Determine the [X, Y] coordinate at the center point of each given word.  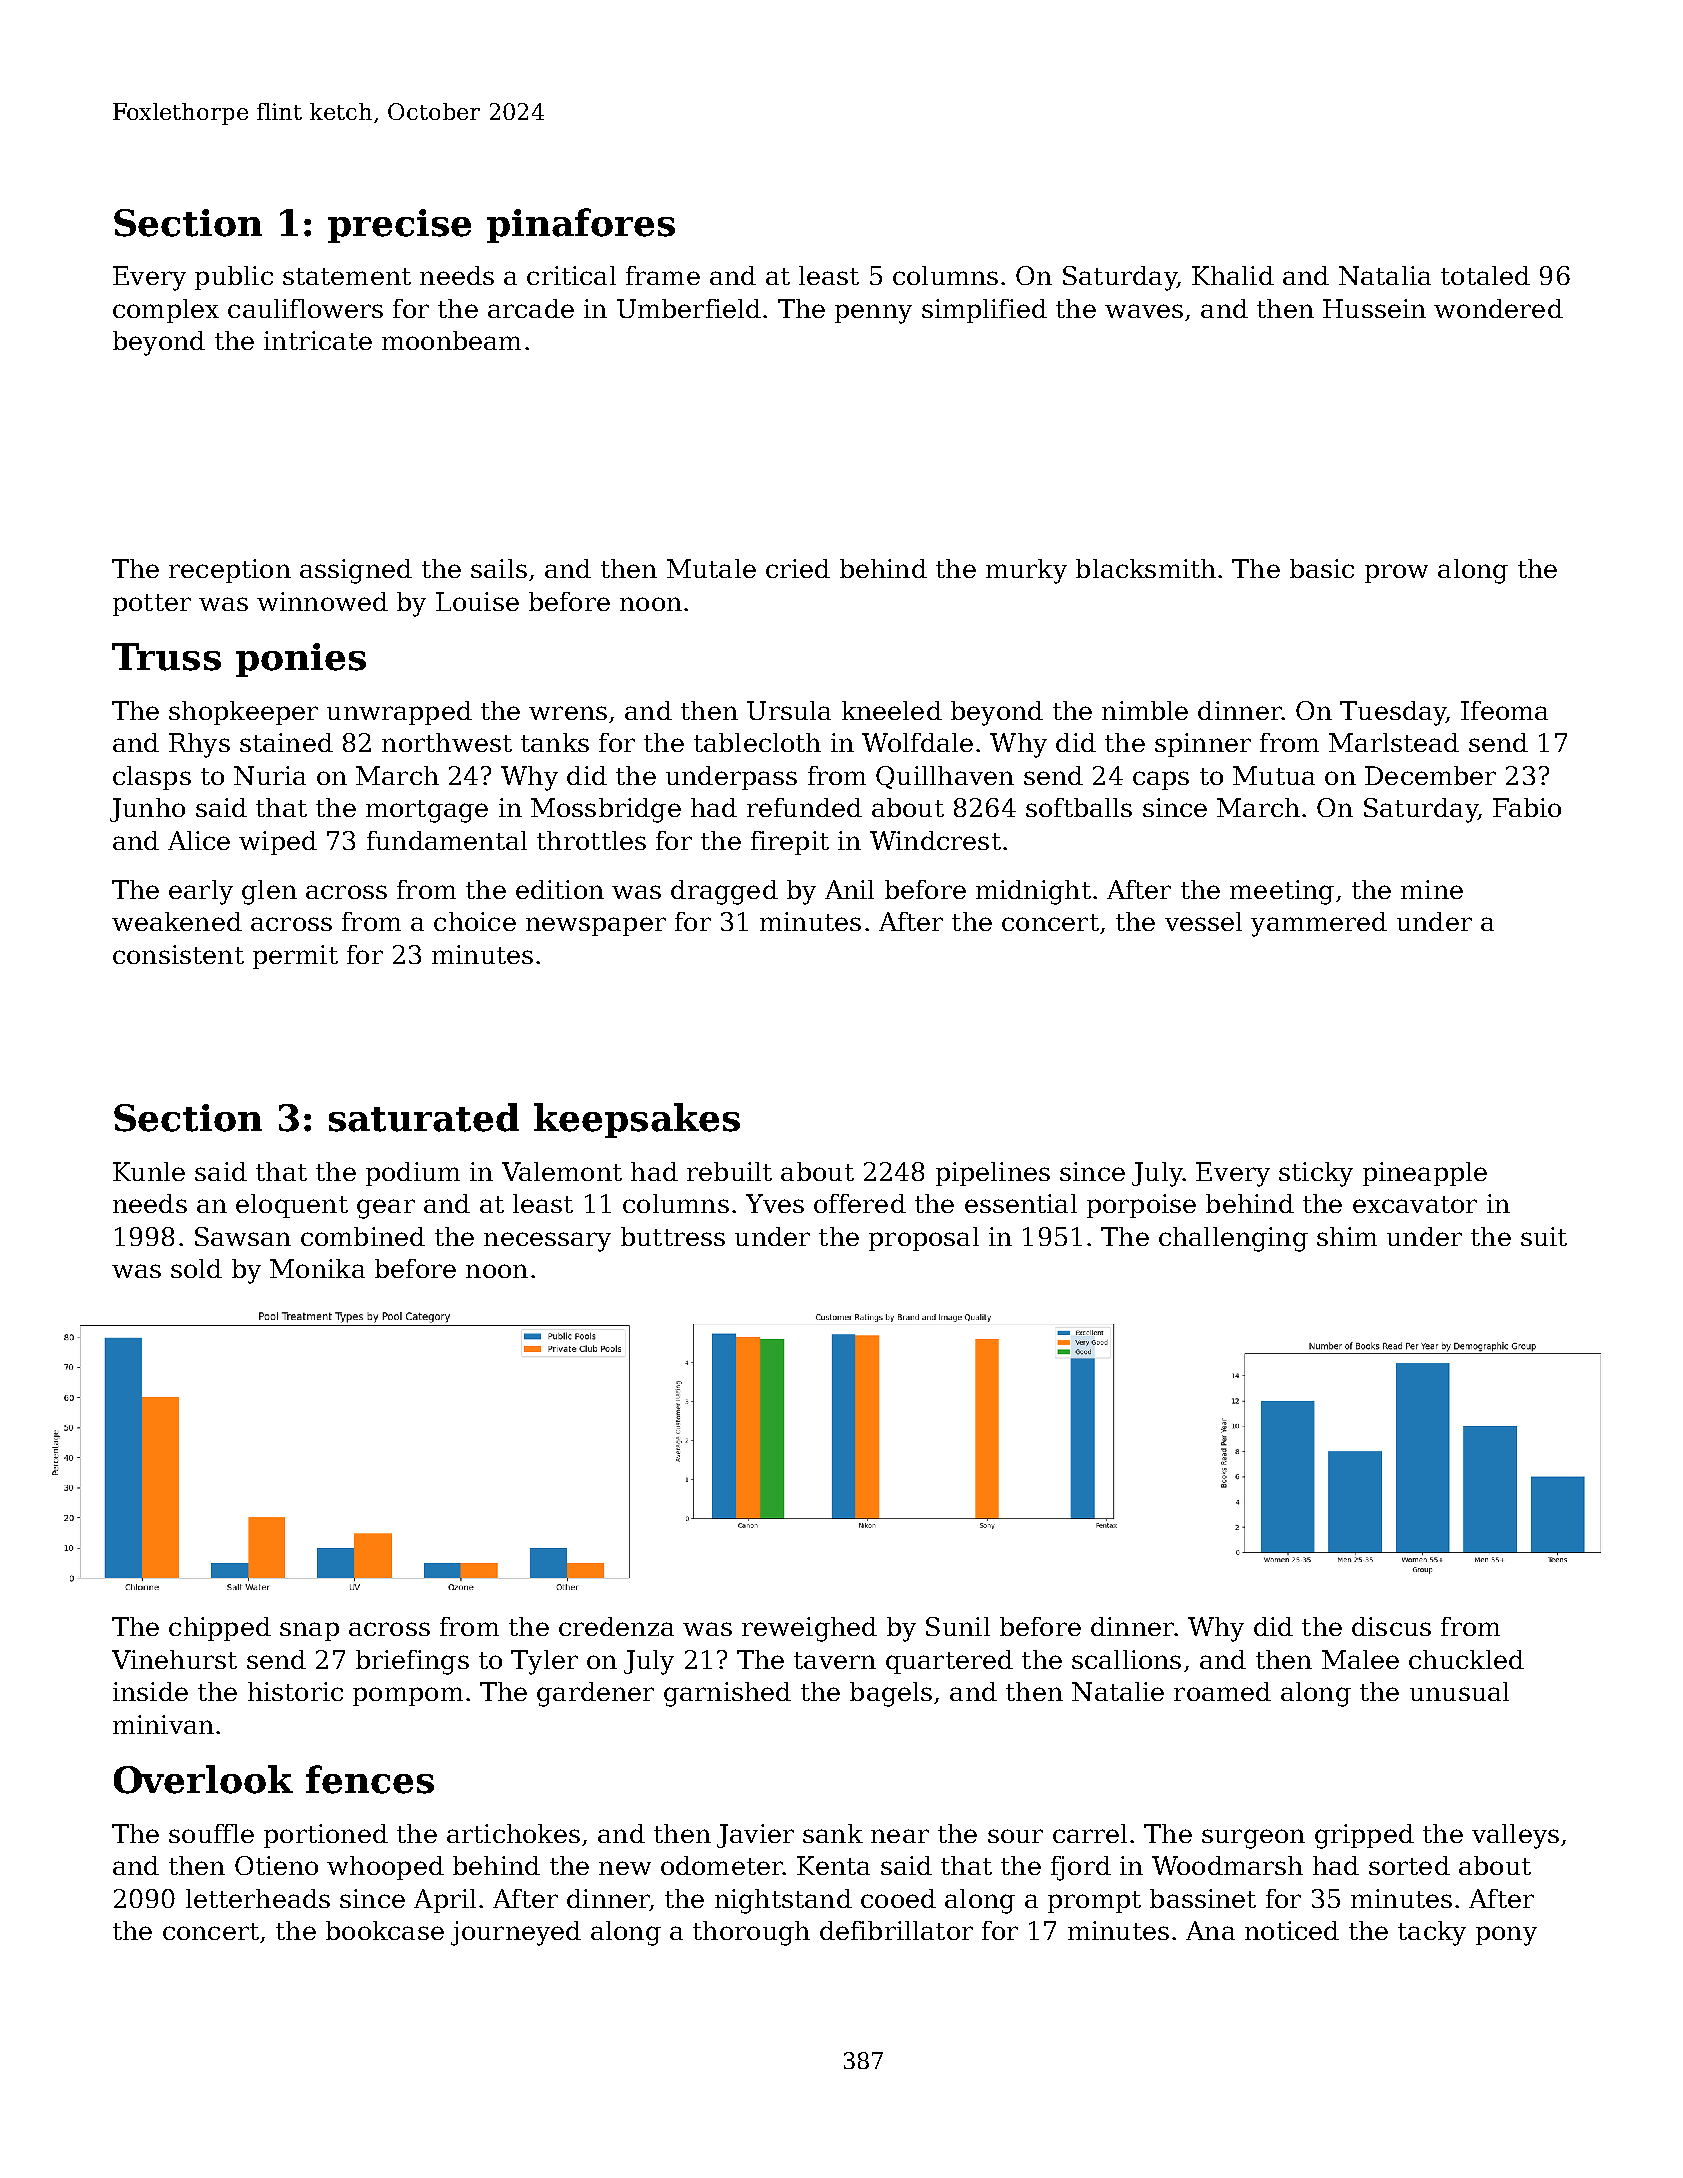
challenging [1233, 1239]
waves [1144, 311]
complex [166, 311]
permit [295, 957]
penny [873, 314]
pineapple [1425, 1174]
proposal [924, 1239]
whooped [385, 1868]
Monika [317, 1268]
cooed [898, 1898]
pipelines [993, 1174]
